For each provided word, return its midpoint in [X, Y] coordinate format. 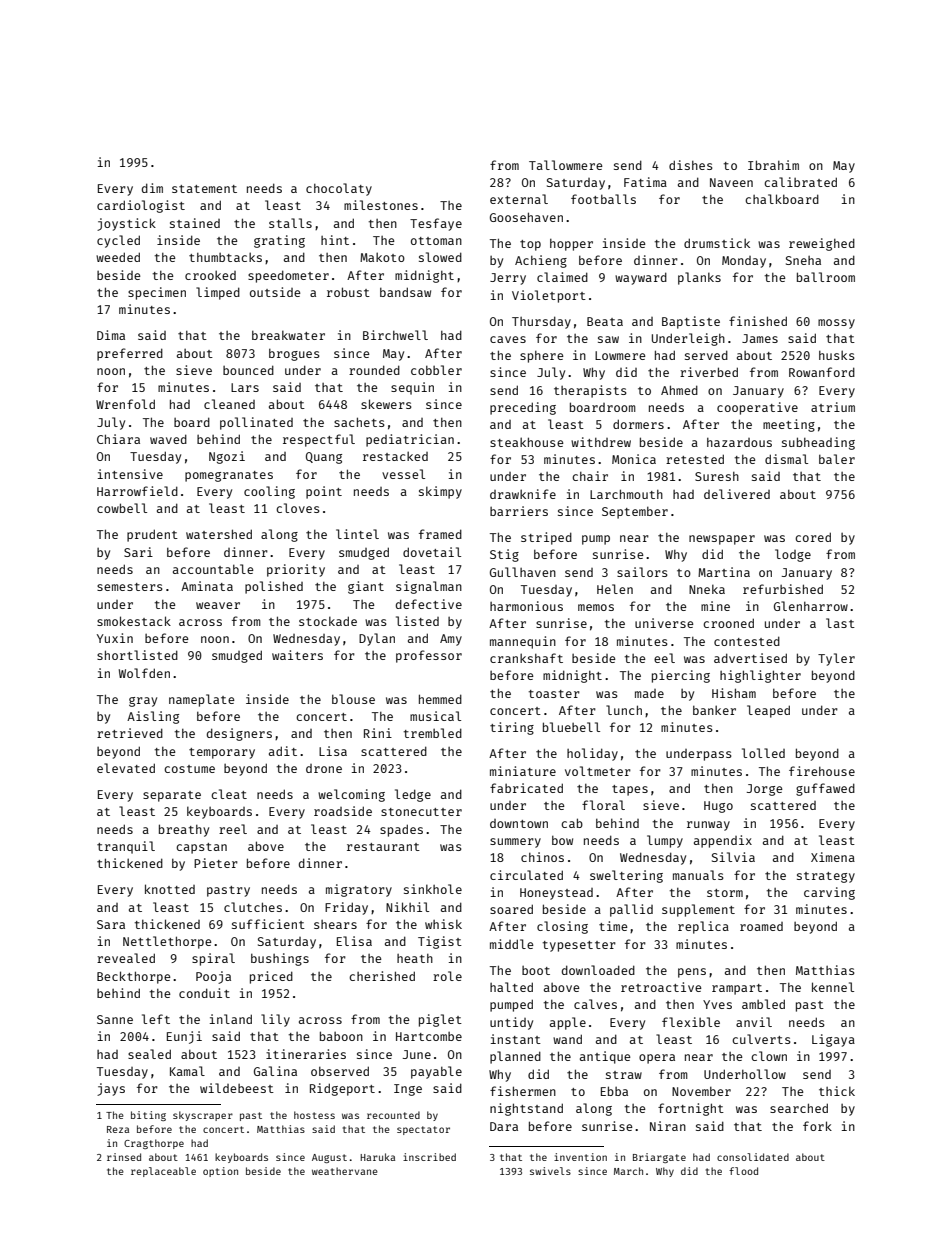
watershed [219, 534]
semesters [130, 587]
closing [562, 927]
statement [204, 189]
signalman [429, 587]
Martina [724, 572]
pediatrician [410, 440]
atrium [833, 407]
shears [335, 924]
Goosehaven [526, 217]
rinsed [124, 1157]
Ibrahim [773, 165]
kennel [833, 987]
